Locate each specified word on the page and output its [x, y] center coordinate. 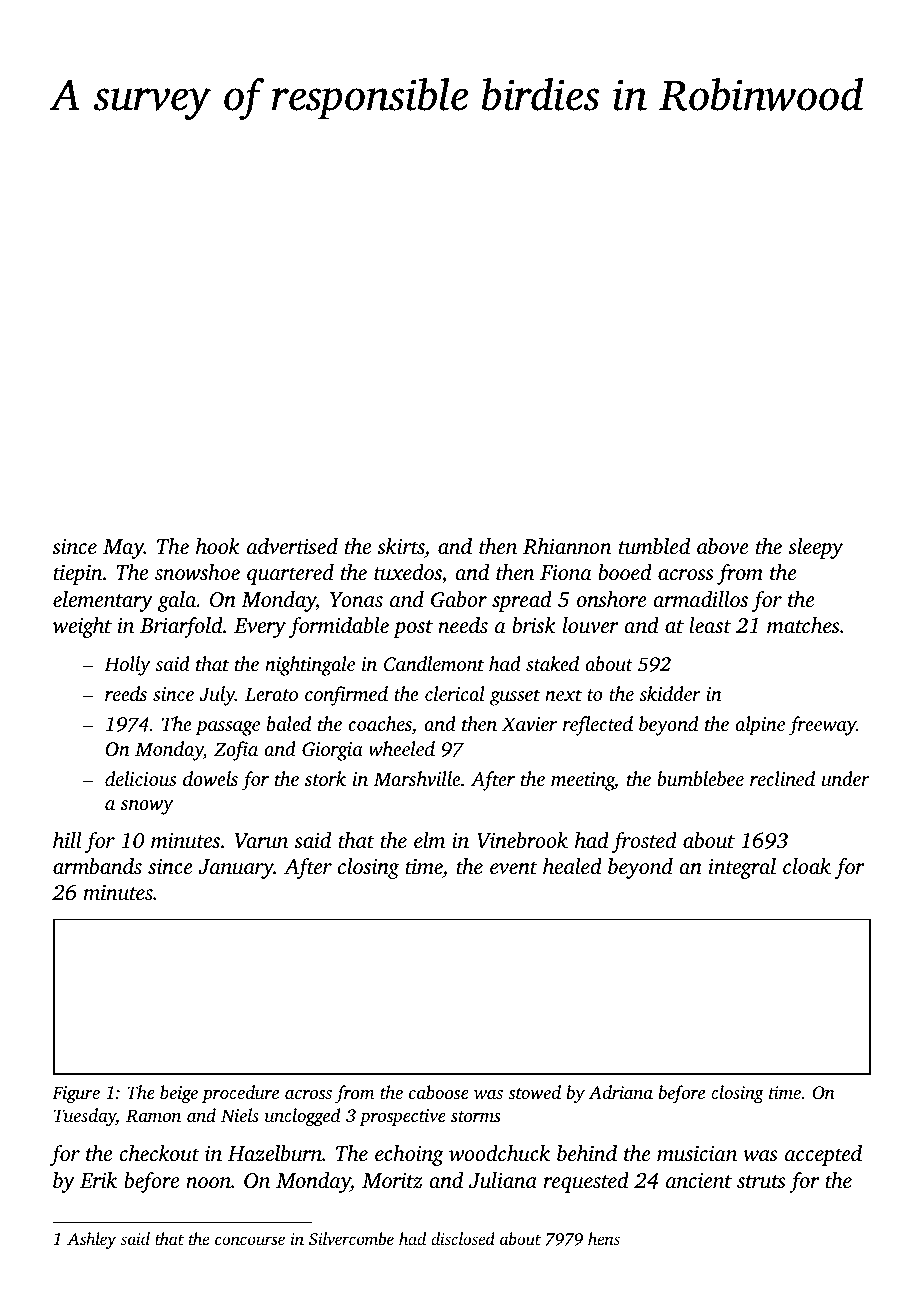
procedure [240, 1094]
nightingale [310, 666]
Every [260, 628]
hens [604, 1238]
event [514, 867]
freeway [822, 726]
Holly [127, 666]
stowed [534, 1092]
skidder [670, 693]
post [413, 629]
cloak [807, 866]
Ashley [91, 1240]
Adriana [621, 1092]
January [236, 869]
